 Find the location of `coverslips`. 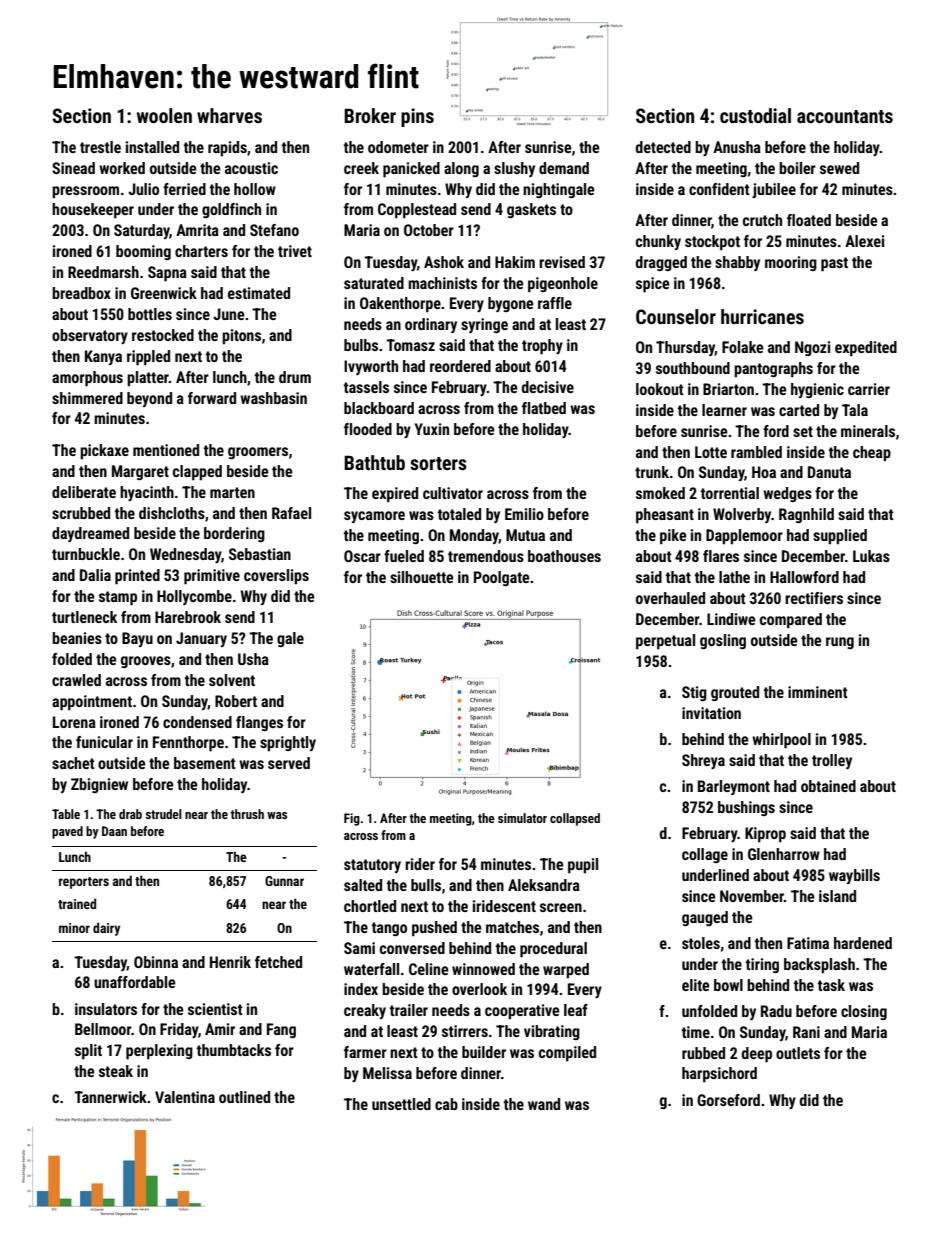

coverslips is located at coordinates (276, 577).
